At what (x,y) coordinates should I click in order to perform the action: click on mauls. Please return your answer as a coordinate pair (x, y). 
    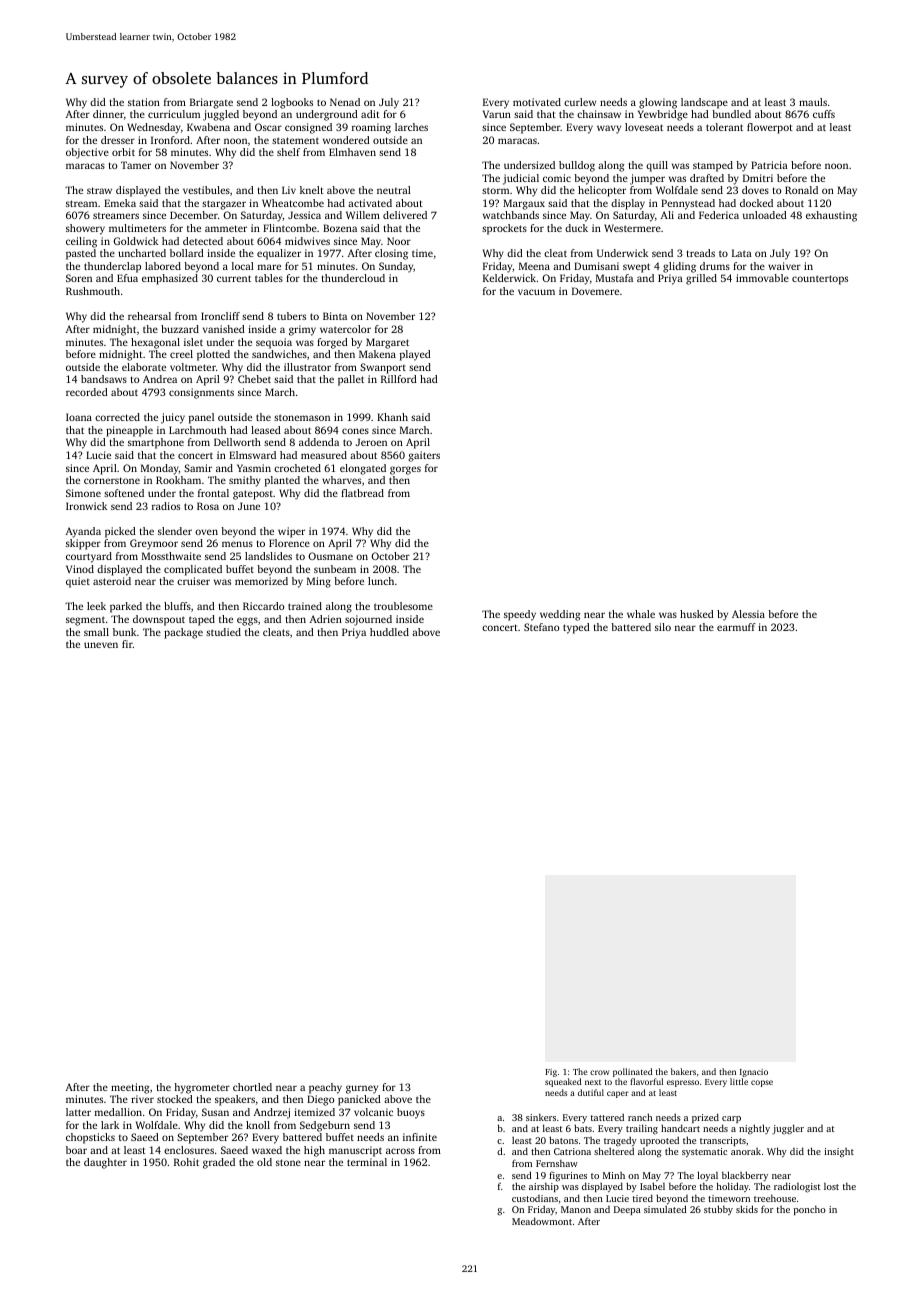
    Looking at the image, I should click on (813, 102).
